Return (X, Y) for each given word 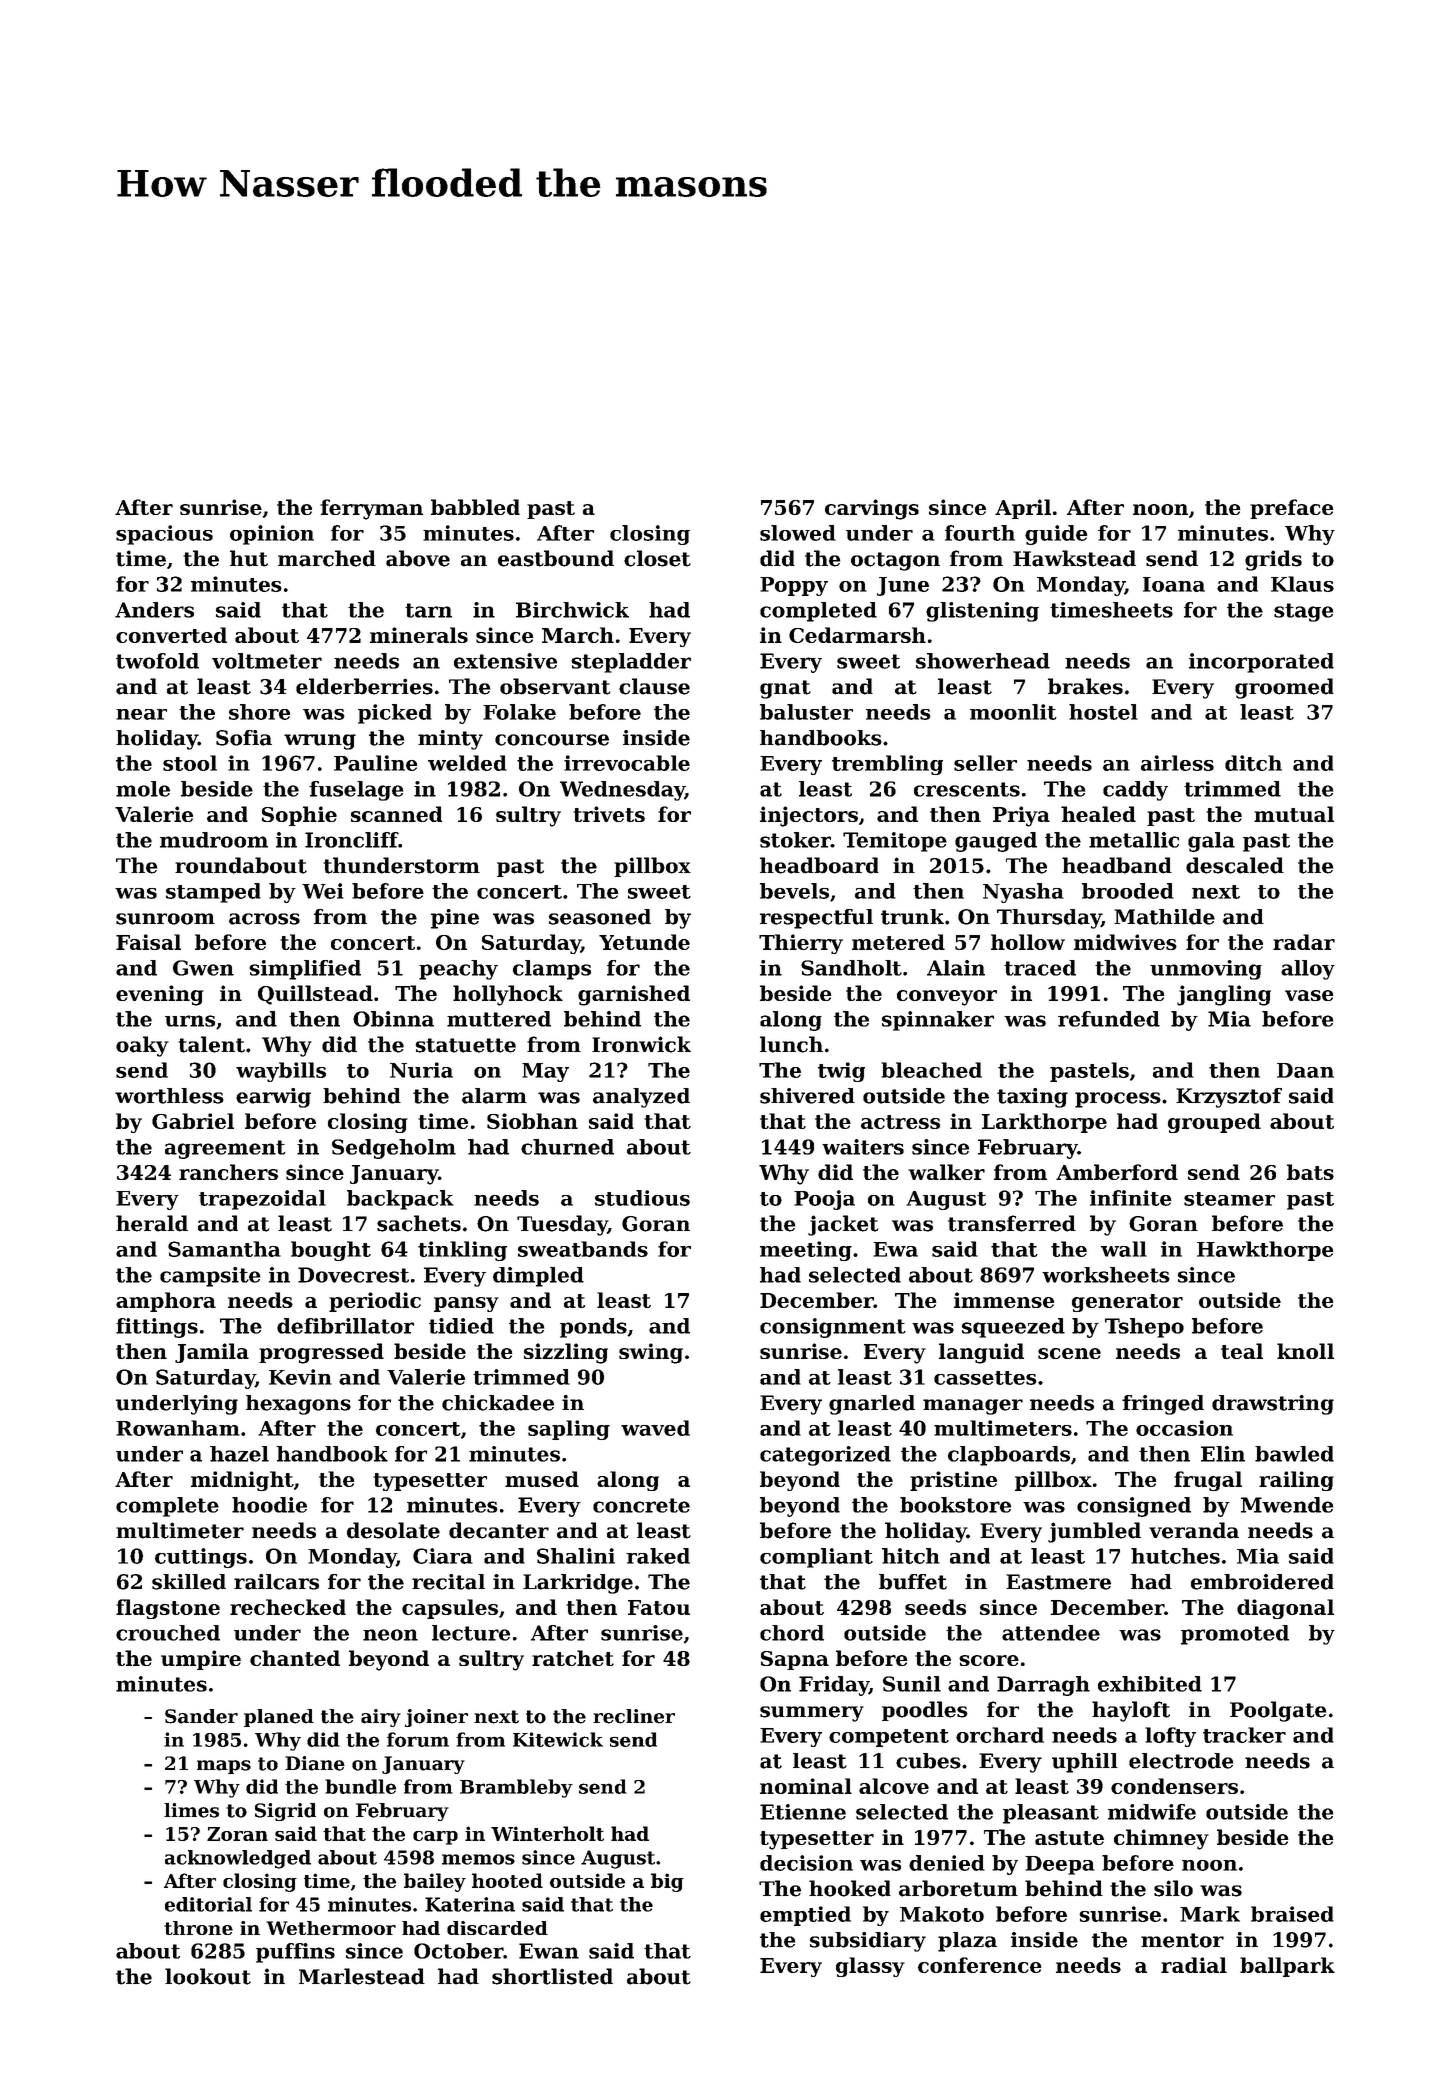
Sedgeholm (394, 1149)
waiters (863, 1147)
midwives (1125, 942)
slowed (798, 533)
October (458, 1951)
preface (1292, 509)
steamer (1229, 1199)
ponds (593, 1328)
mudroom (214, 840)
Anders (154, 610)
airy (381, 1718)
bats (1310, 1172)
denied (947, 1863)
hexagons (298, 1405)
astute (1069, 1838)
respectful (816, 919)
